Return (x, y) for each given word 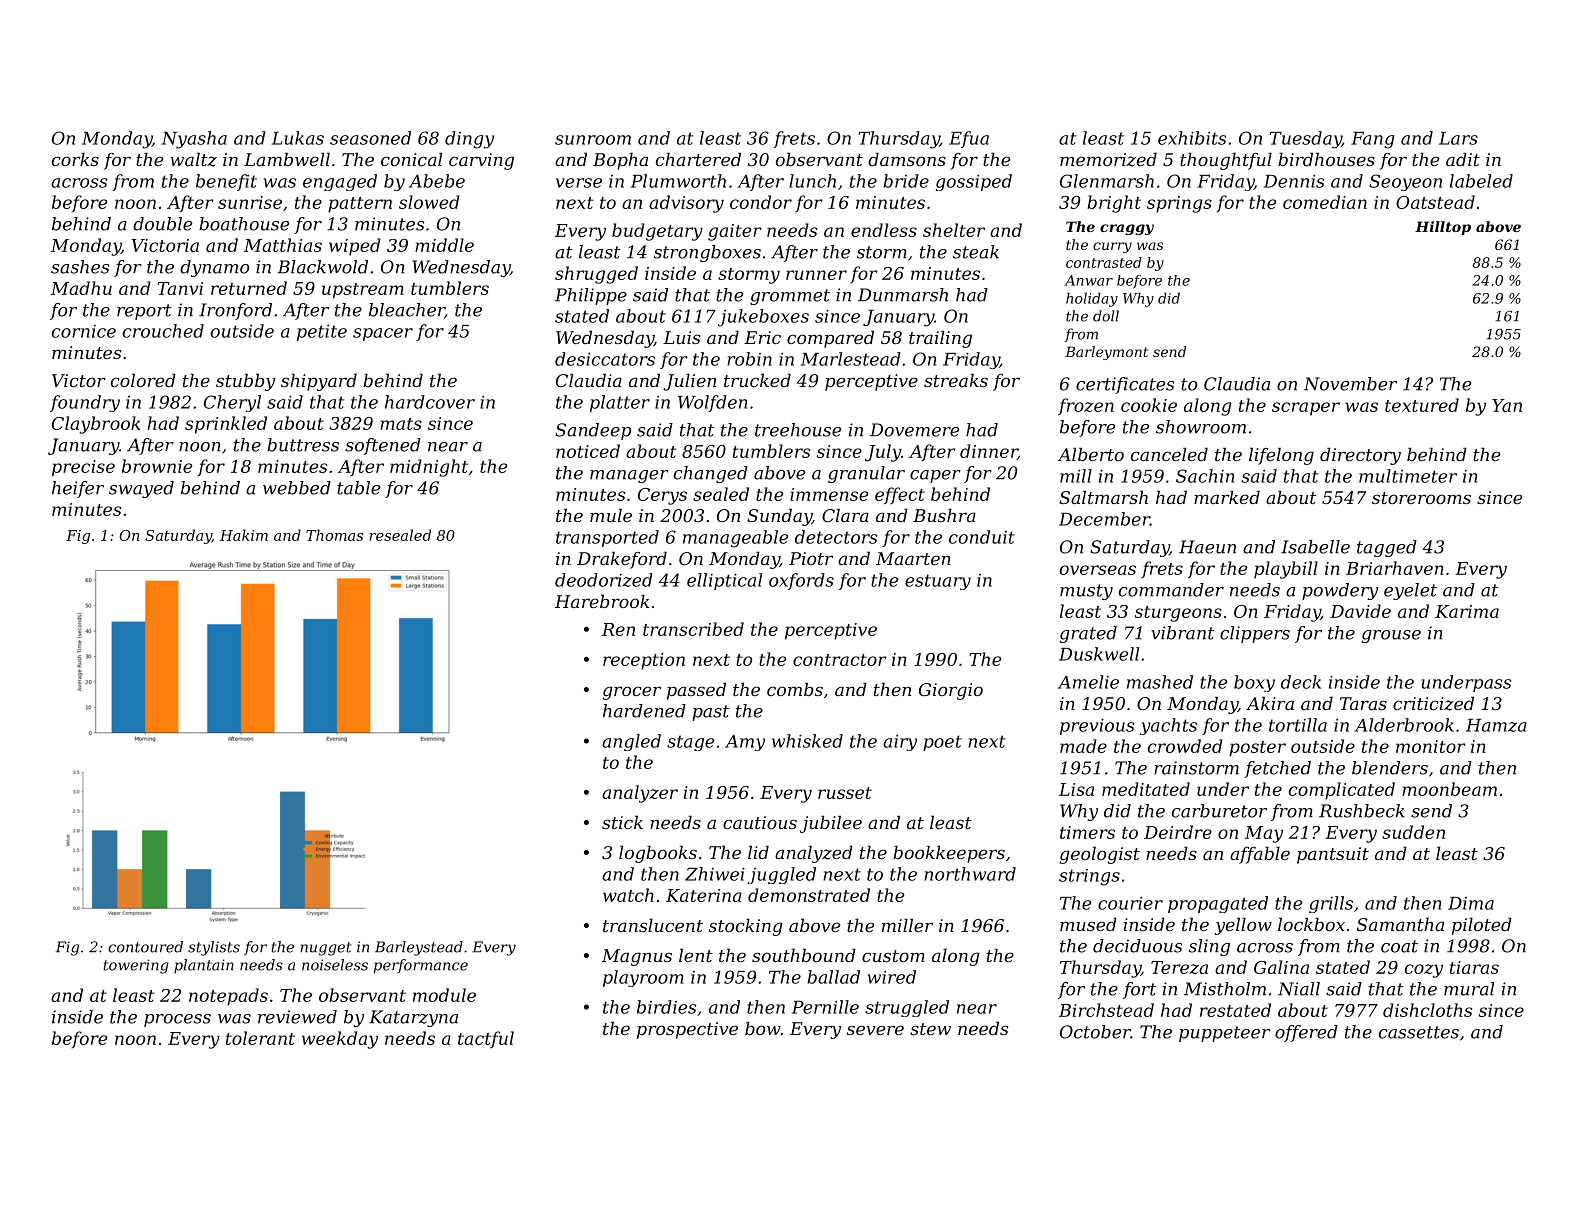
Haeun (1207, 547)
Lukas (298, 138)
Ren (618, 629)
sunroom (593, 140)
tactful (486, 1040)
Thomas (334, 535)
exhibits (1192, 138)
